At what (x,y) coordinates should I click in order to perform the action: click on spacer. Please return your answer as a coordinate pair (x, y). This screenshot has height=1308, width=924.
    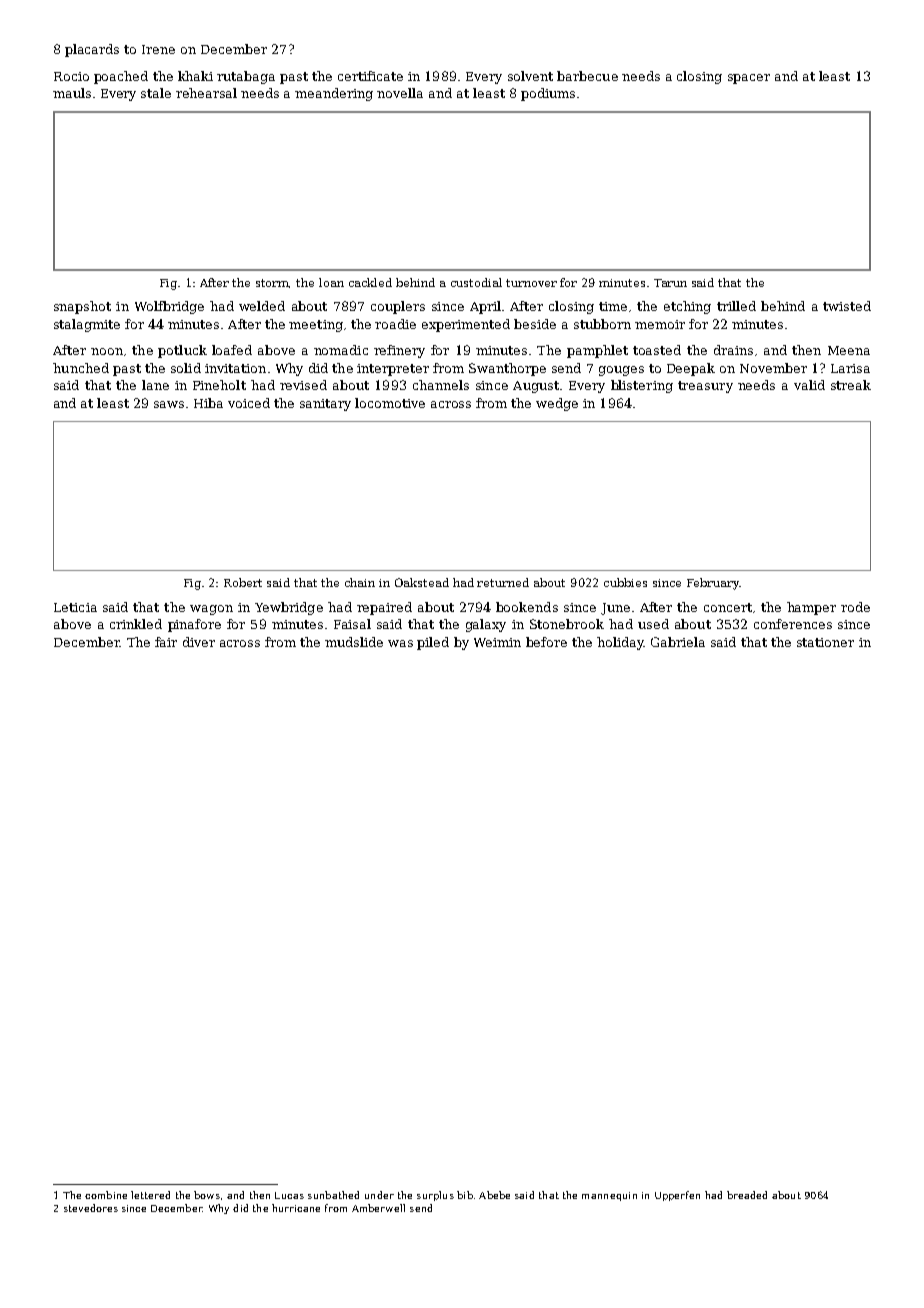
    Looking at the image, I should click on (749, 79).
